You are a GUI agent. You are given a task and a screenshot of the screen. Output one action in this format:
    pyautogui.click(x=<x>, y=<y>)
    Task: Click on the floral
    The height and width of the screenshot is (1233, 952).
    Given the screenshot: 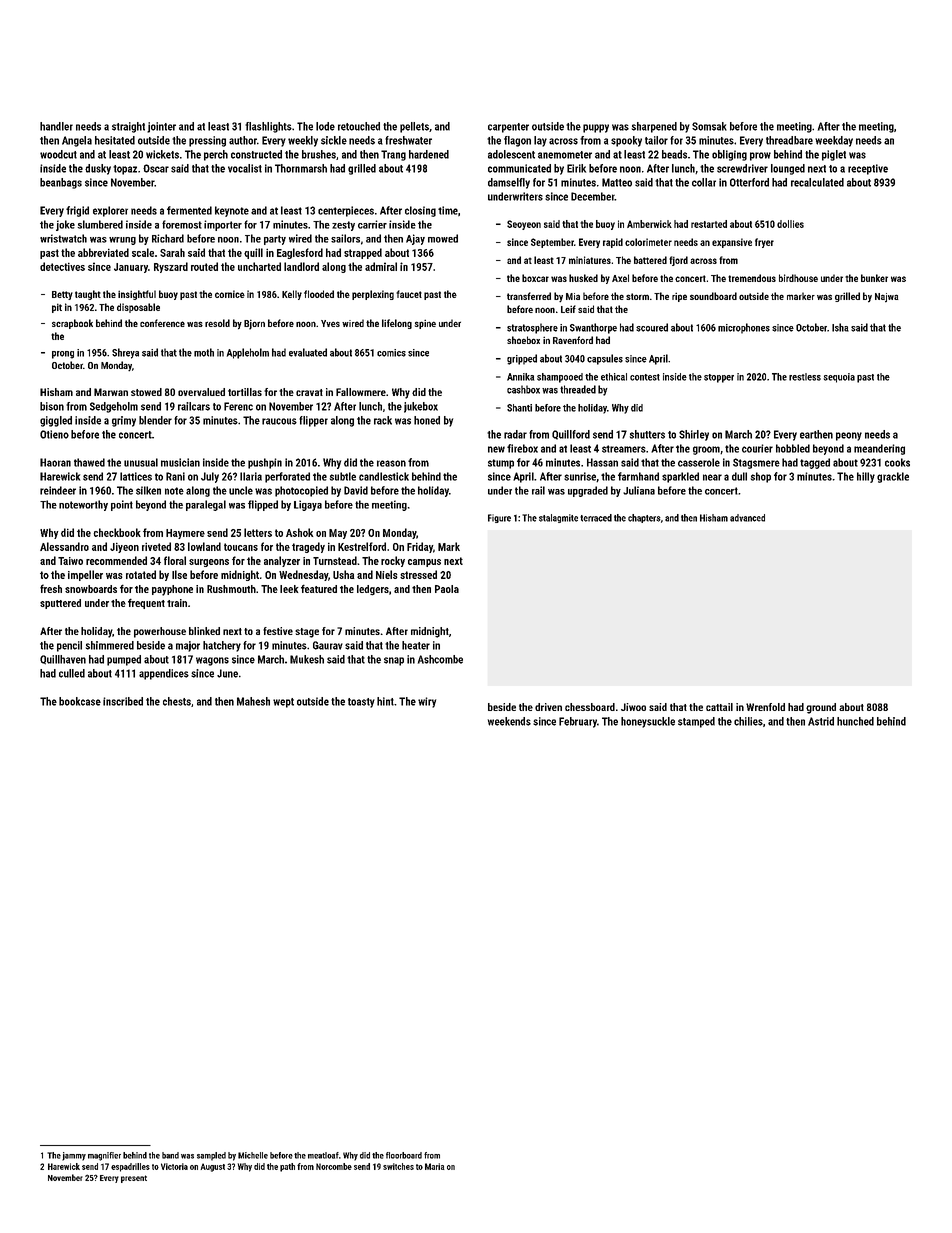 What is the action you would take?
    pyautogui.click(x=175, y=560)
